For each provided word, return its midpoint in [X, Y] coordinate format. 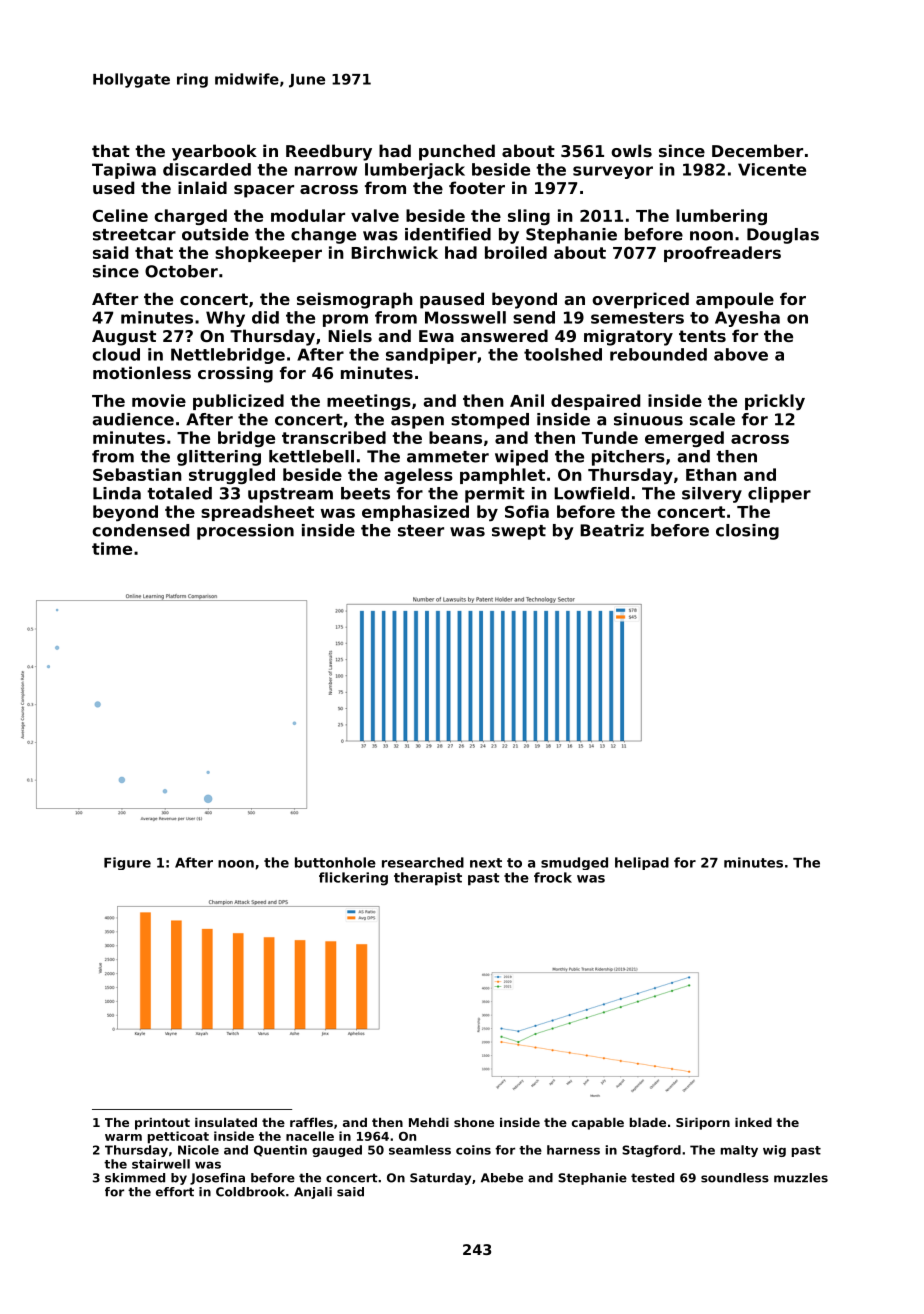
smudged [574, 863]
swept [519, 532]
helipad [642, 863]
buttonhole [335, 862]
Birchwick [394, 252]
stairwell [161, 1164]
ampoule [735, 300]
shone [474, 1122]
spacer [264, 191]
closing [747, 532]
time [112, 548]
